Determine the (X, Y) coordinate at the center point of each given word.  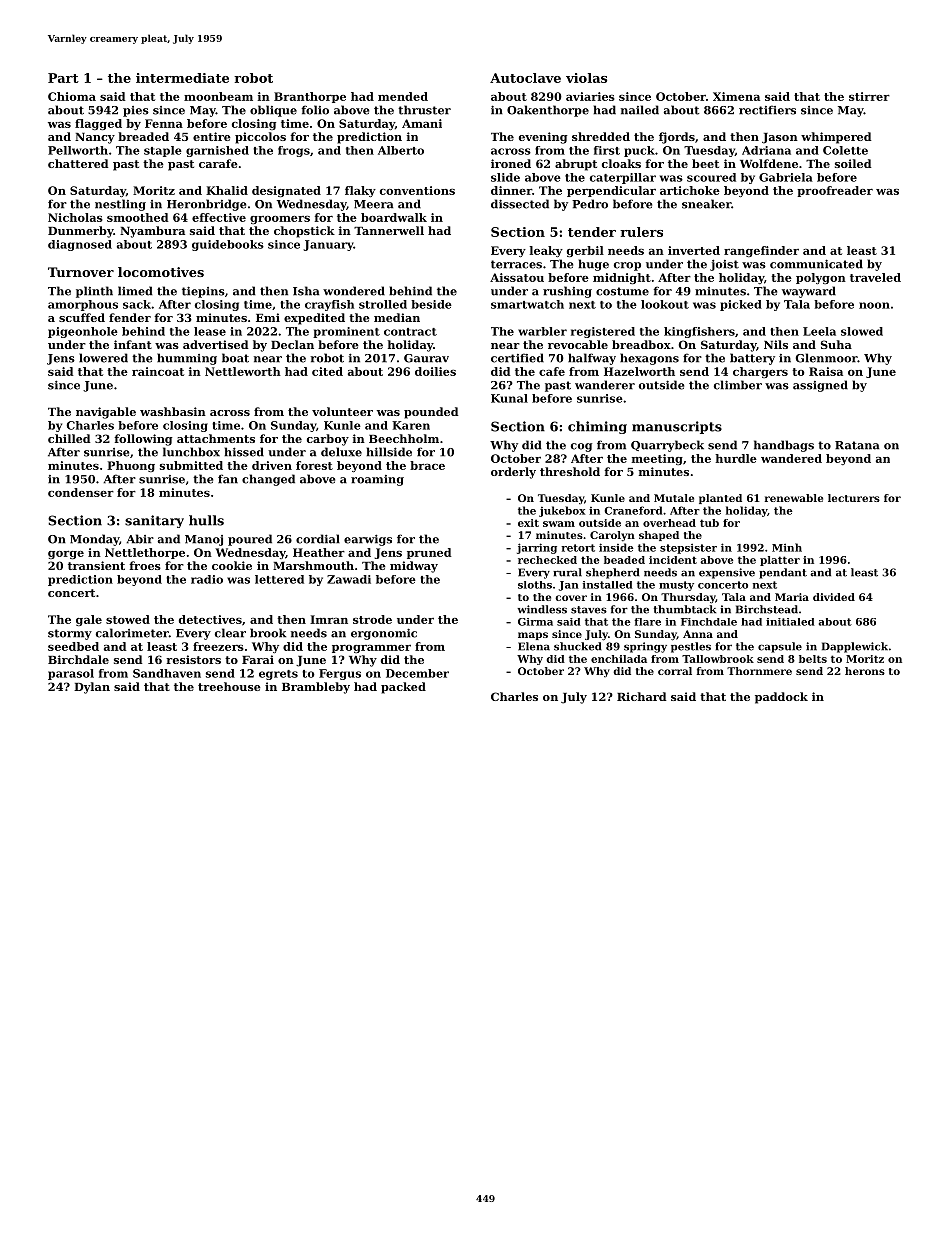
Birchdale (78, 659)
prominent (346, 332)
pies (136, 111)
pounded (431, 413)
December (417, 673)
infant (133, 344)
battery (752, 359)
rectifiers (767, 110)
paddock (781, 698)
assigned (820, 386)
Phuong (131, 466)
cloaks (621, 163)
